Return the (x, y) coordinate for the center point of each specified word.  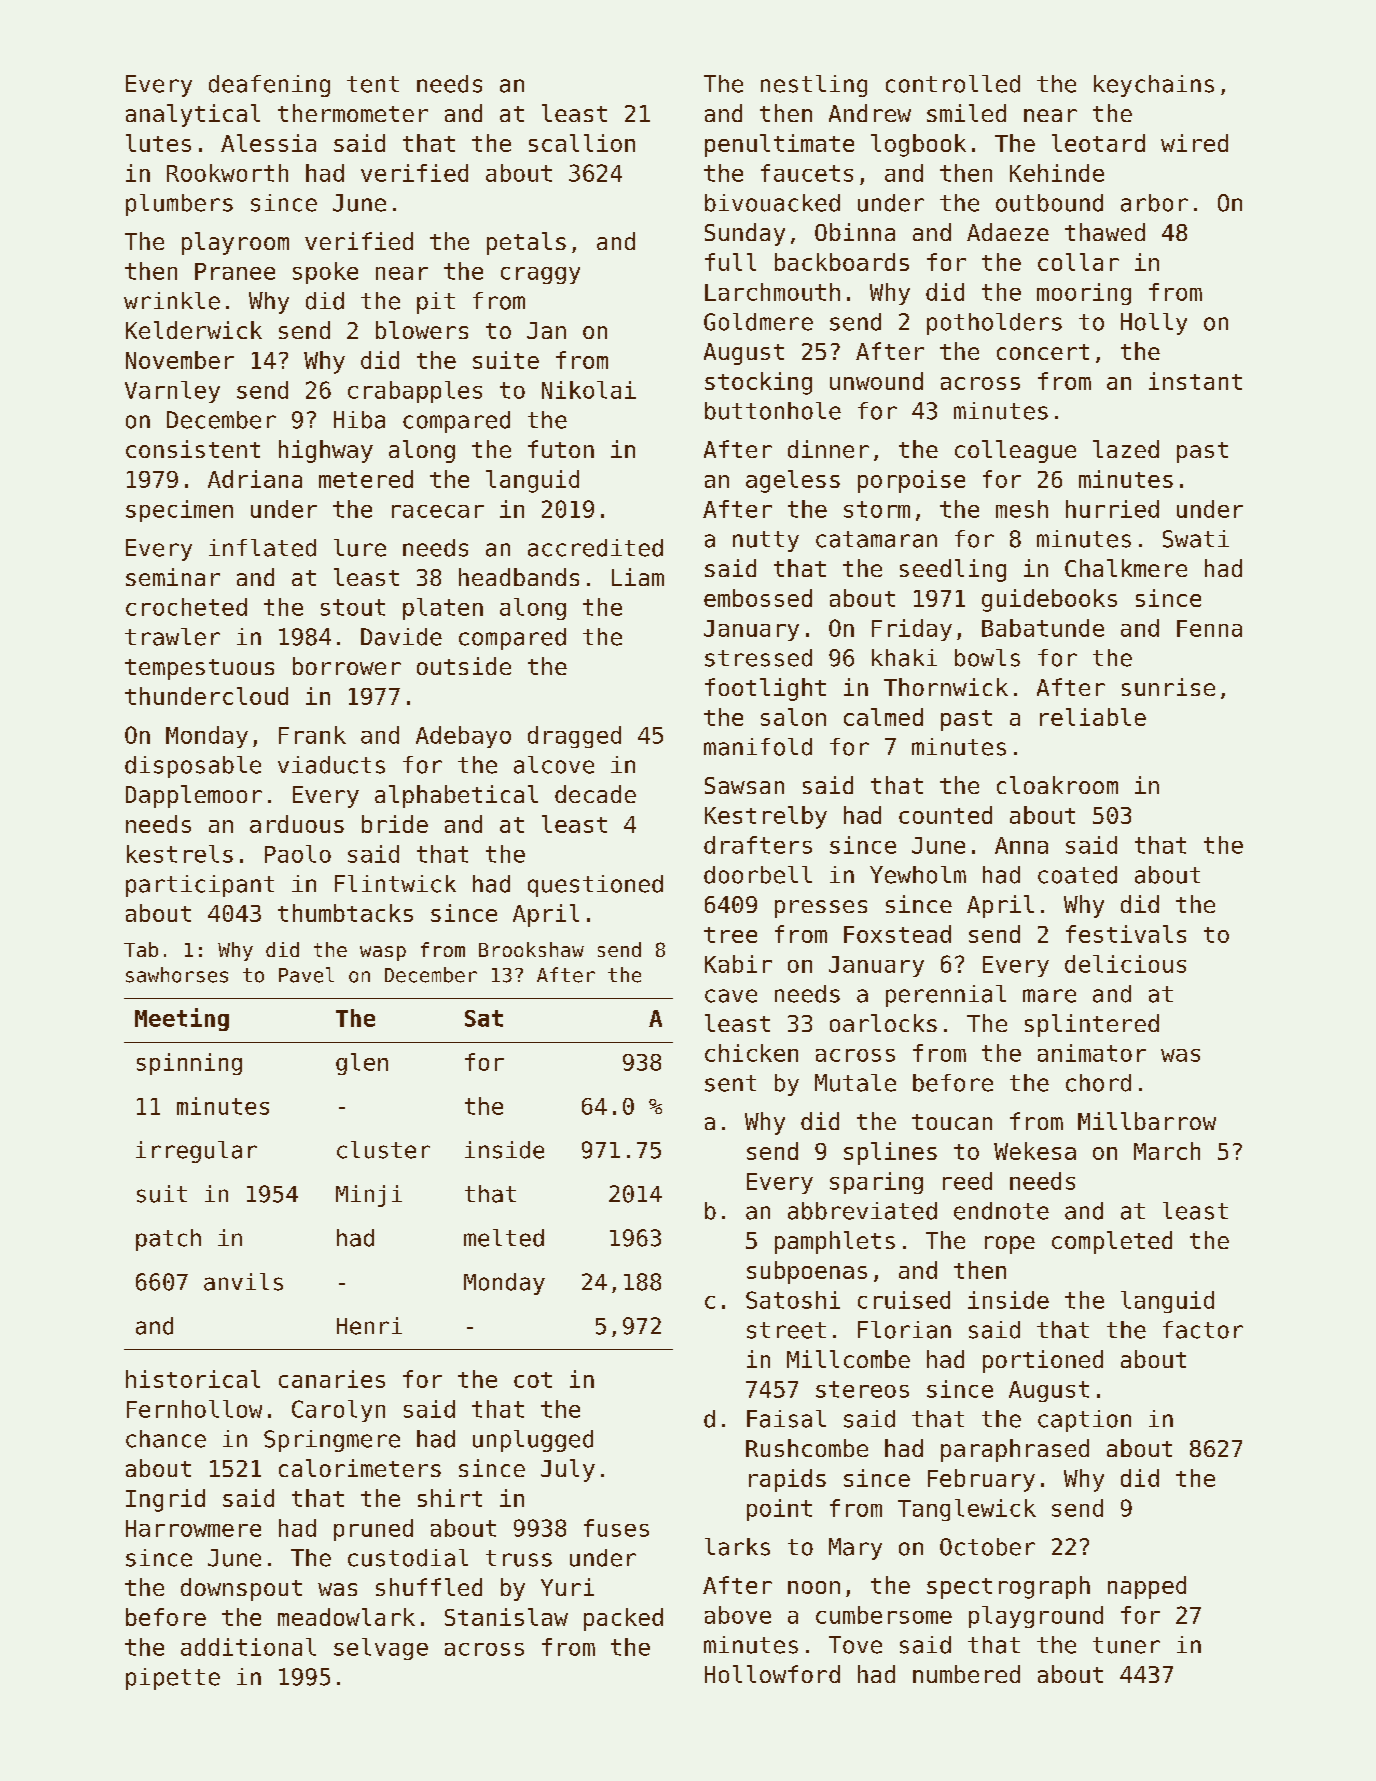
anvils (243, 1282)
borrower (347, 666)
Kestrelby (766, 817)
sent (730, 1083)
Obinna (855, 232)
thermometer (353, 113)
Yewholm (918, 875)
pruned (373, 1530)
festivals (1126, 934)
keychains (1154, 86)
